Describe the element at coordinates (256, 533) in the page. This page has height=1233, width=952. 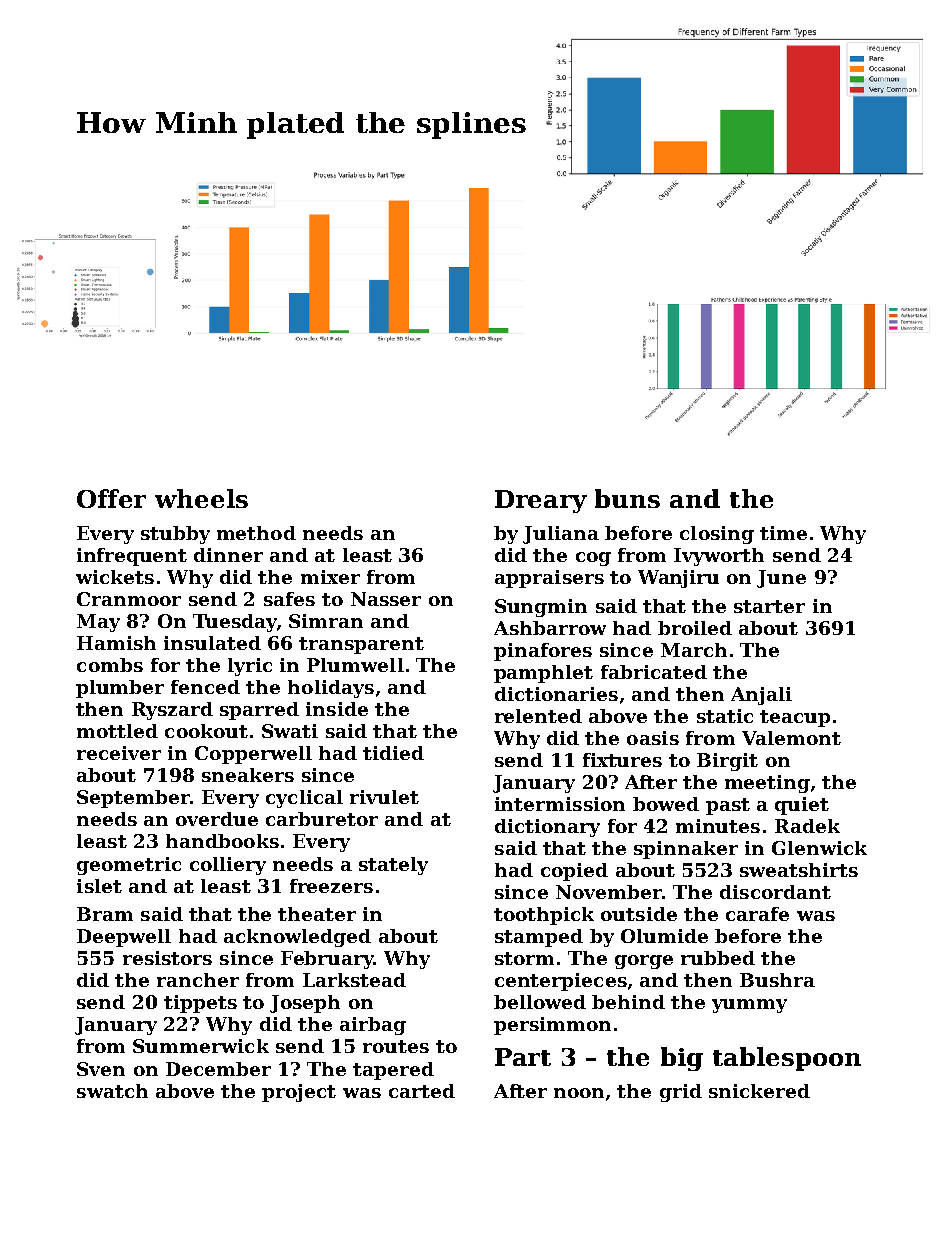
I see `method` at that location.
